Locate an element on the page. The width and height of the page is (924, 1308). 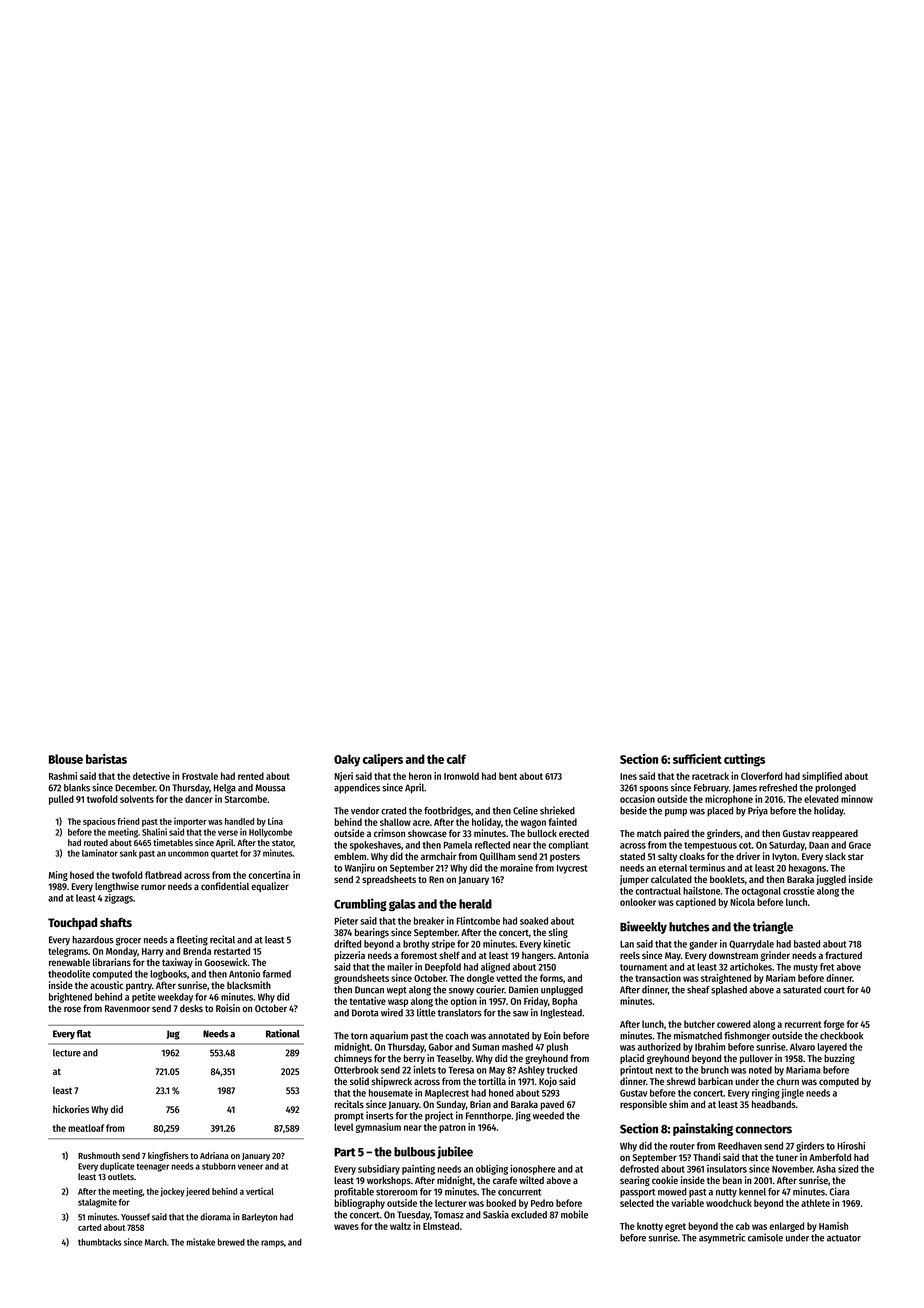
forge is located at coordinates (834, 1025).
